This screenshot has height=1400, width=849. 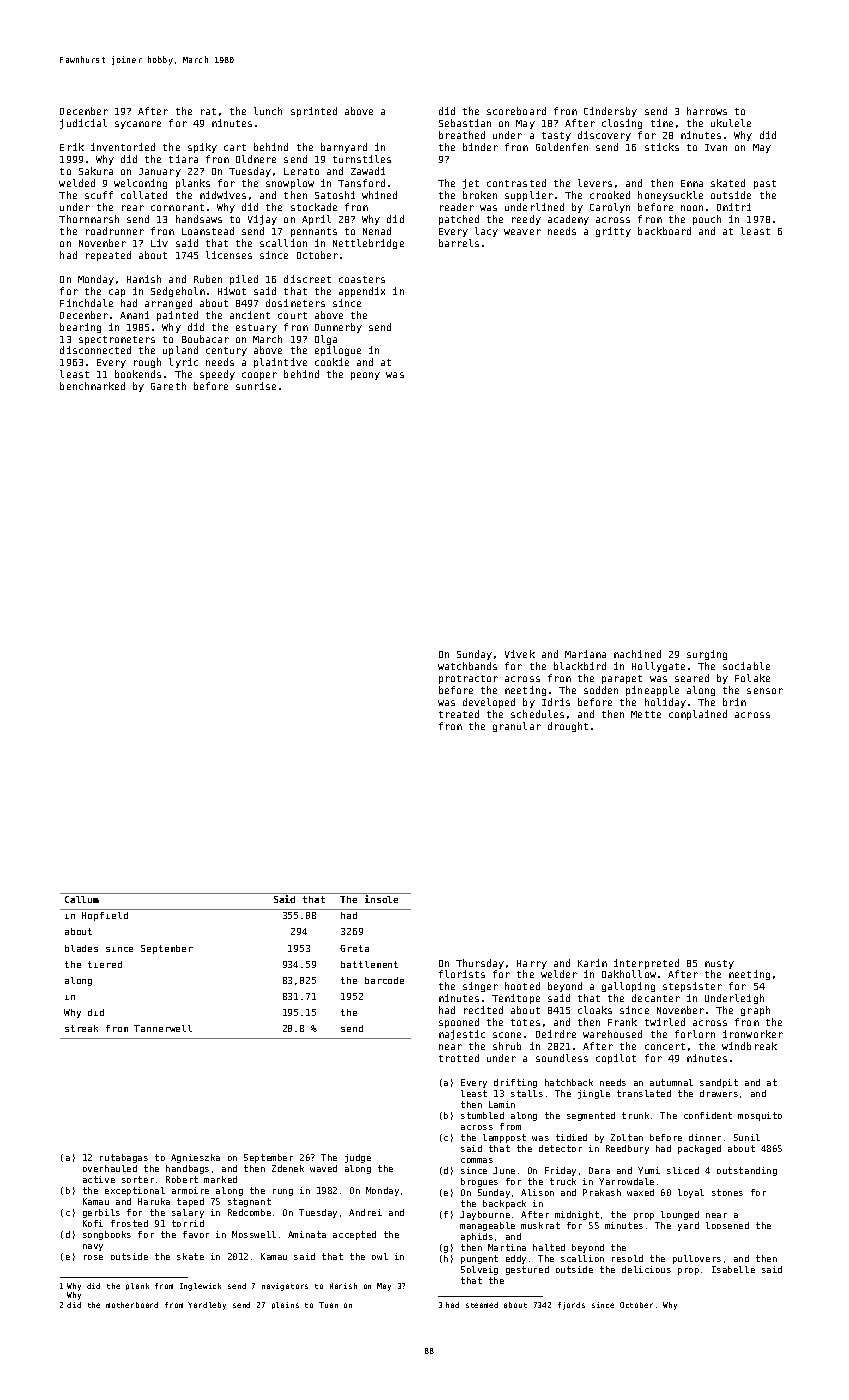 What do you see at coordinates (268, 111) in the screenshot?
I see `lunch` at bounding box center [268, 111].
